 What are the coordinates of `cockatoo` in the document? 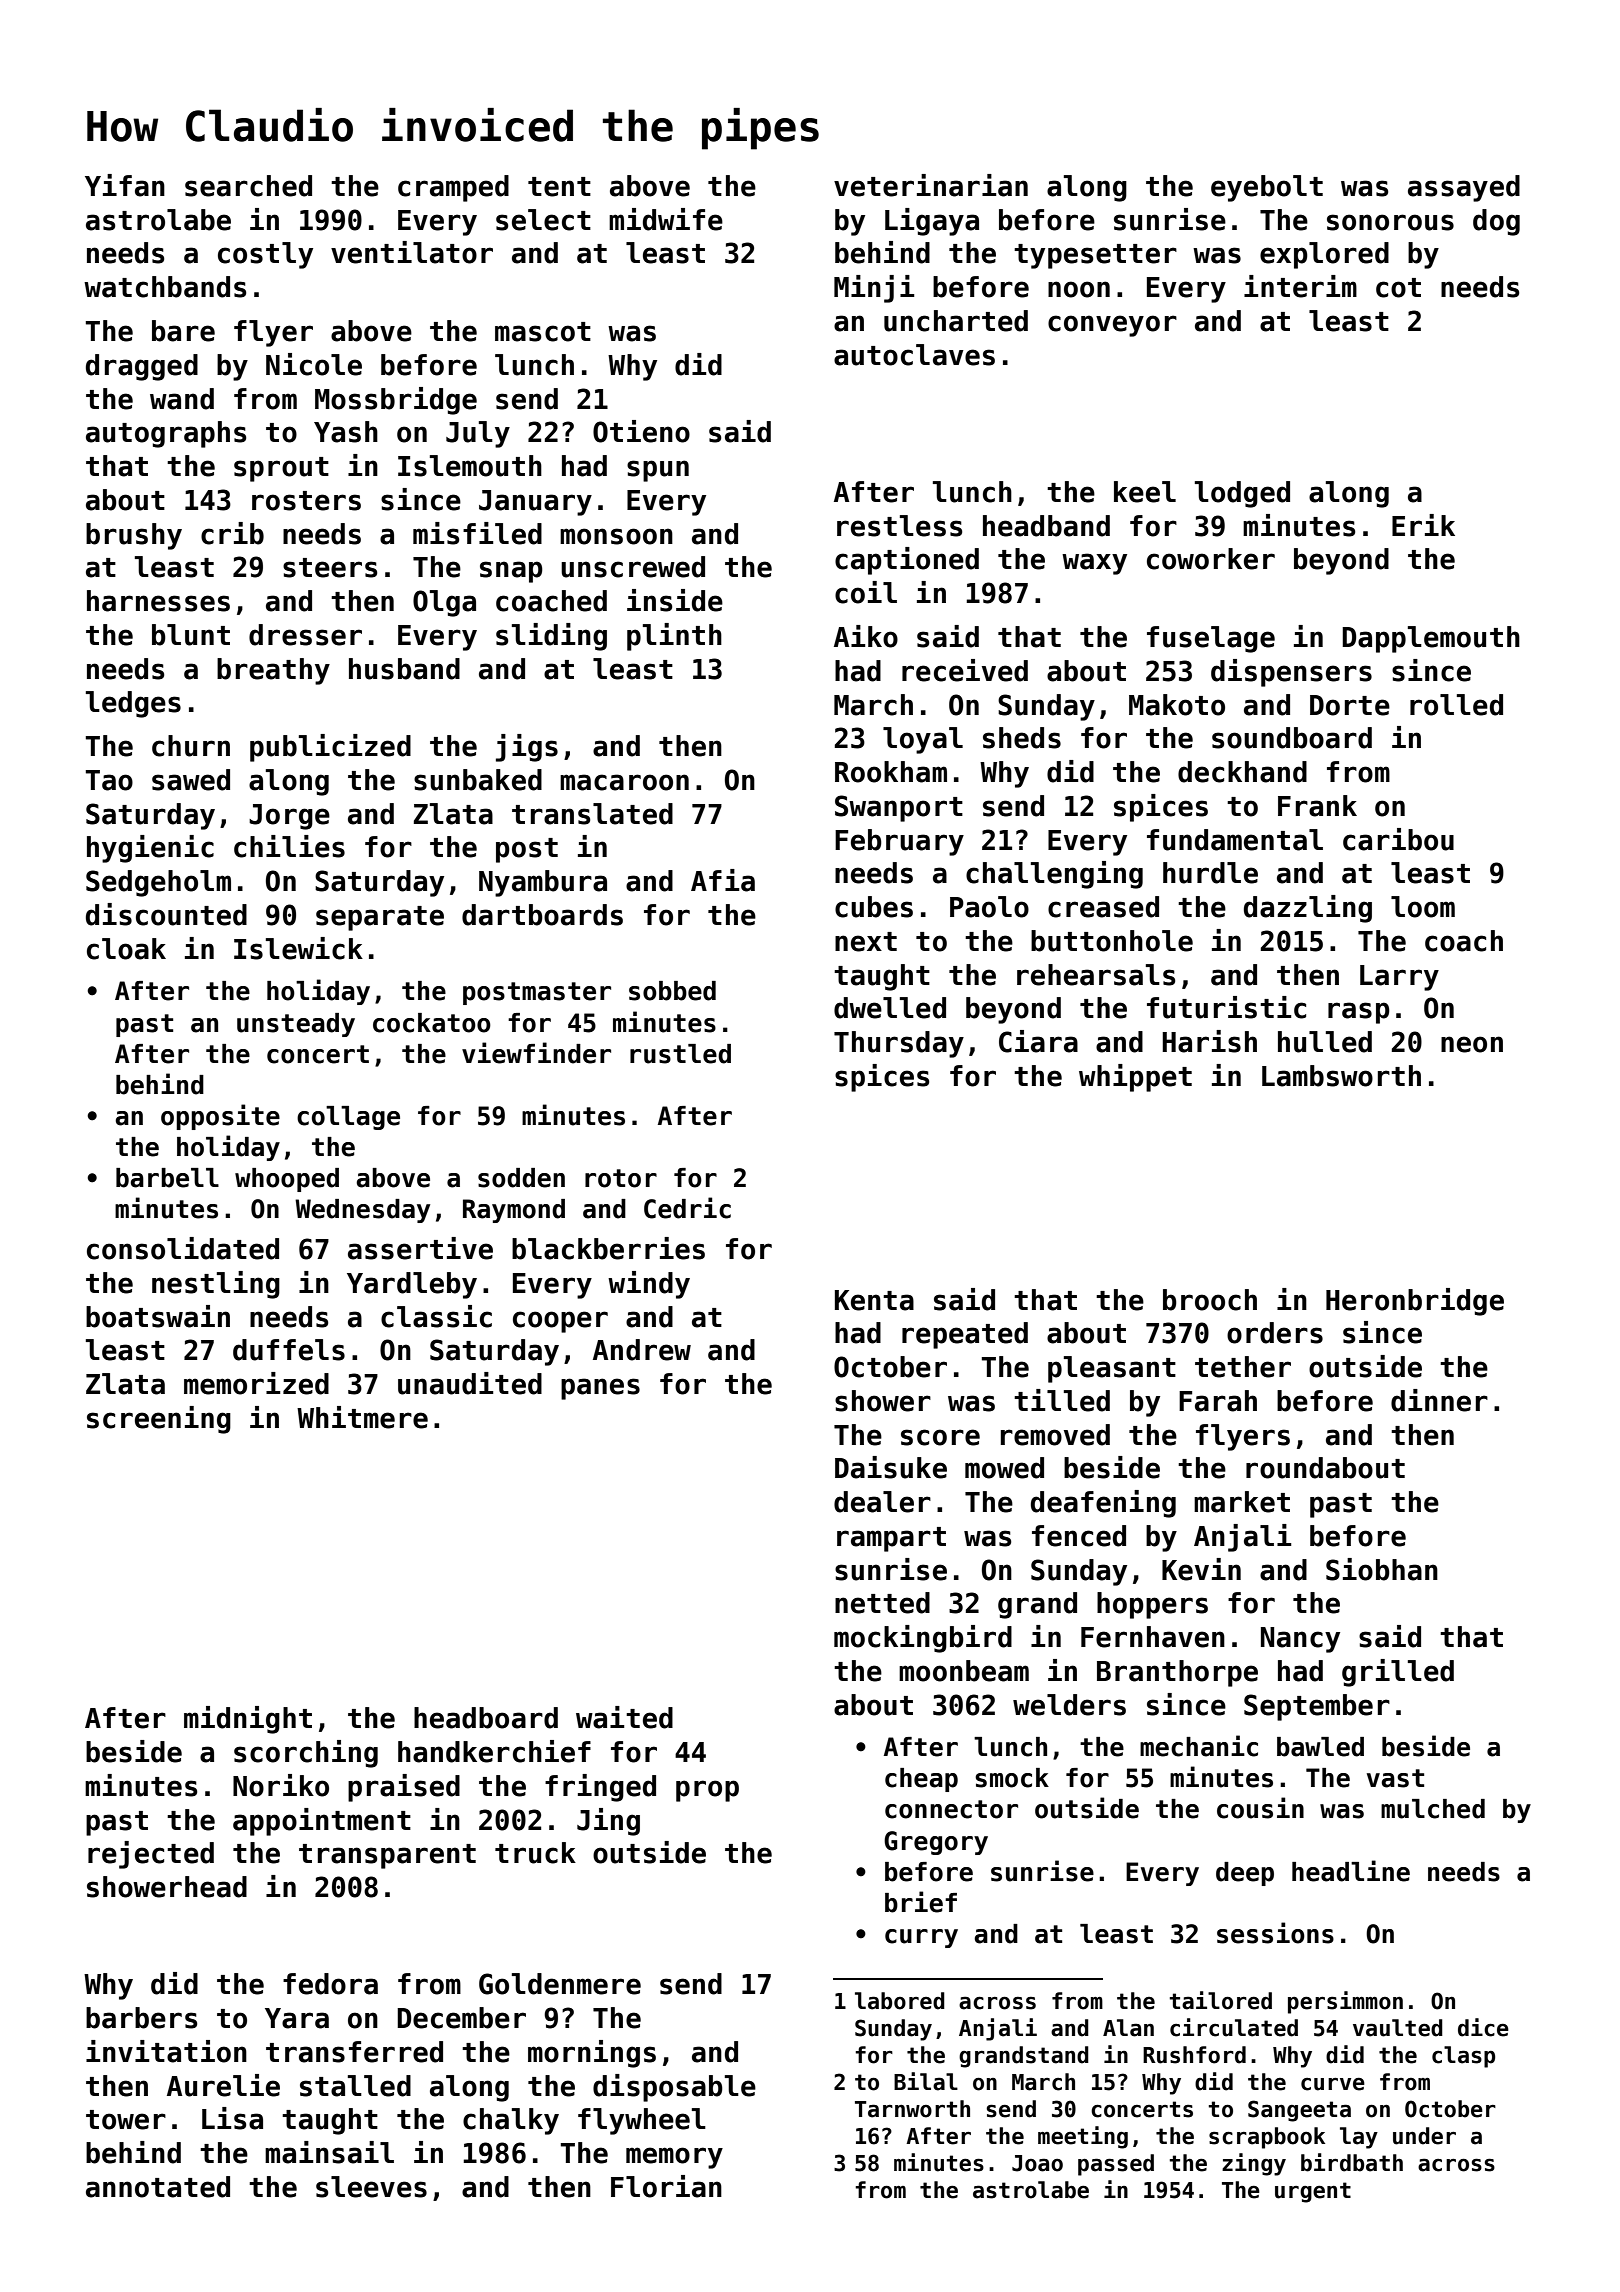 It's located at (432, 1023).
